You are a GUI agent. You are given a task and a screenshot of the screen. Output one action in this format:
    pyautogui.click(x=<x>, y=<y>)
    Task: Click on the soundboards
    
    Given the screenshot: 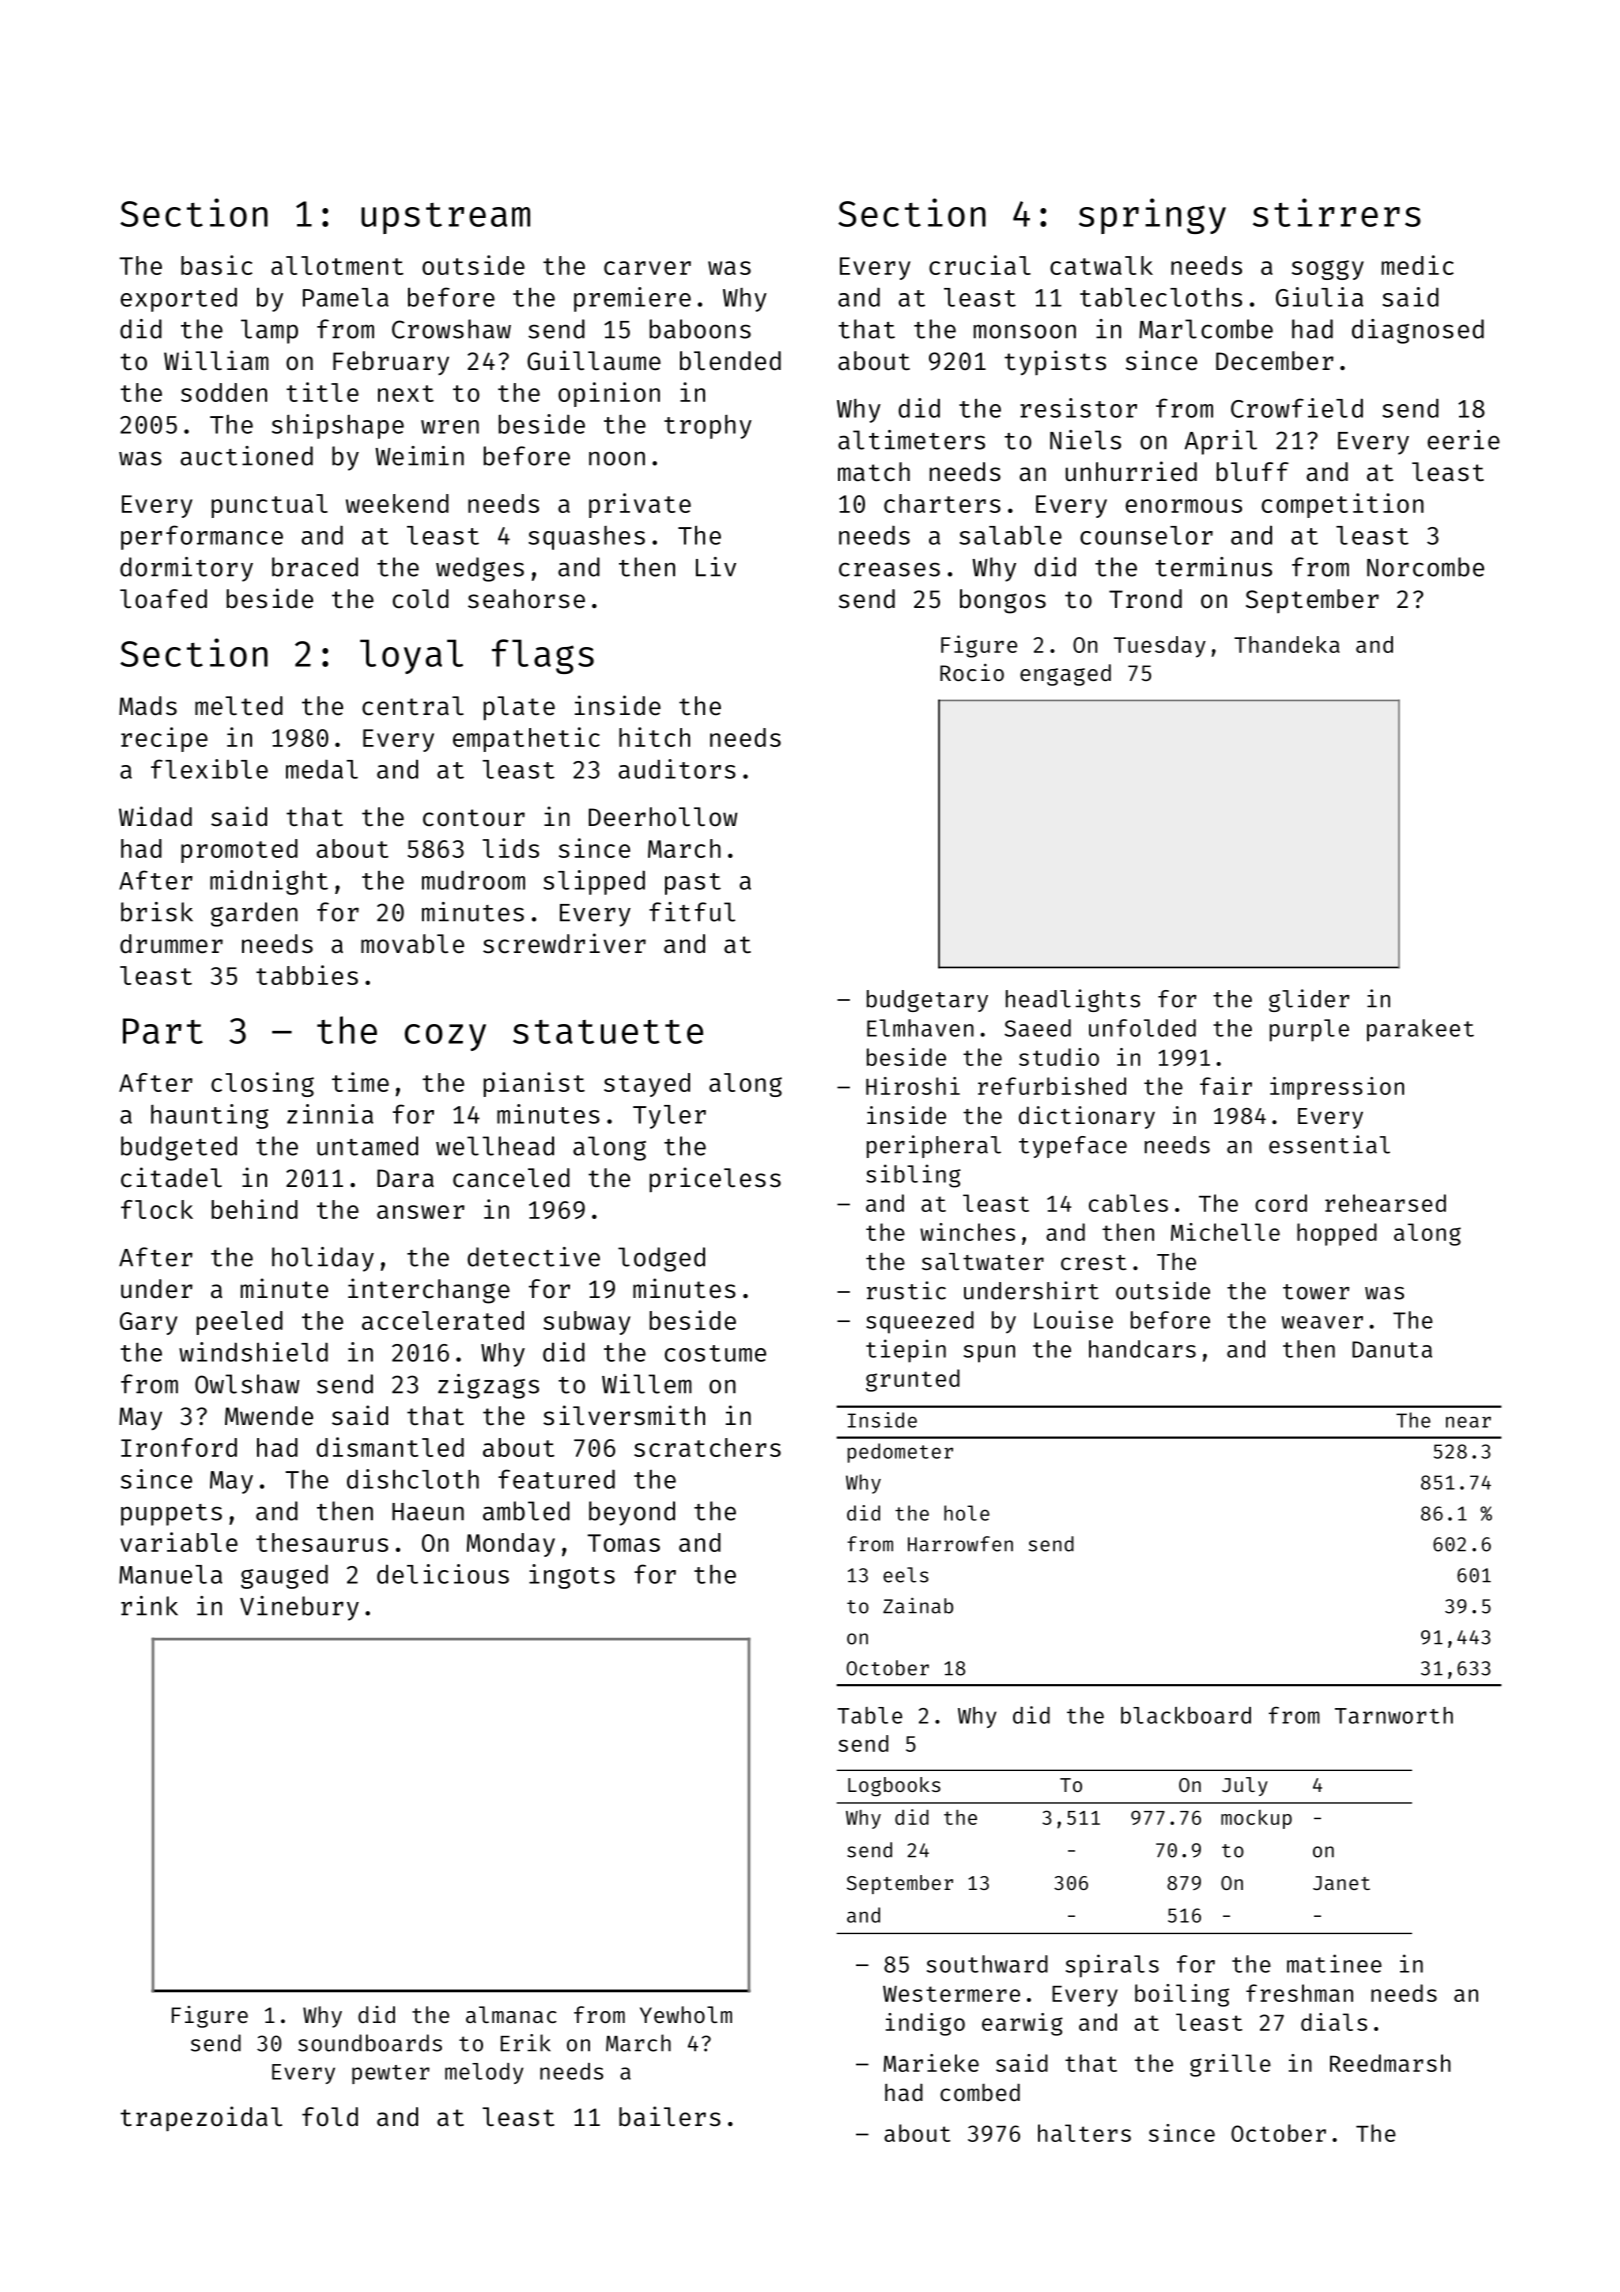 What is the action you would take?
    pyautogui.click(x=370, y=2043)
